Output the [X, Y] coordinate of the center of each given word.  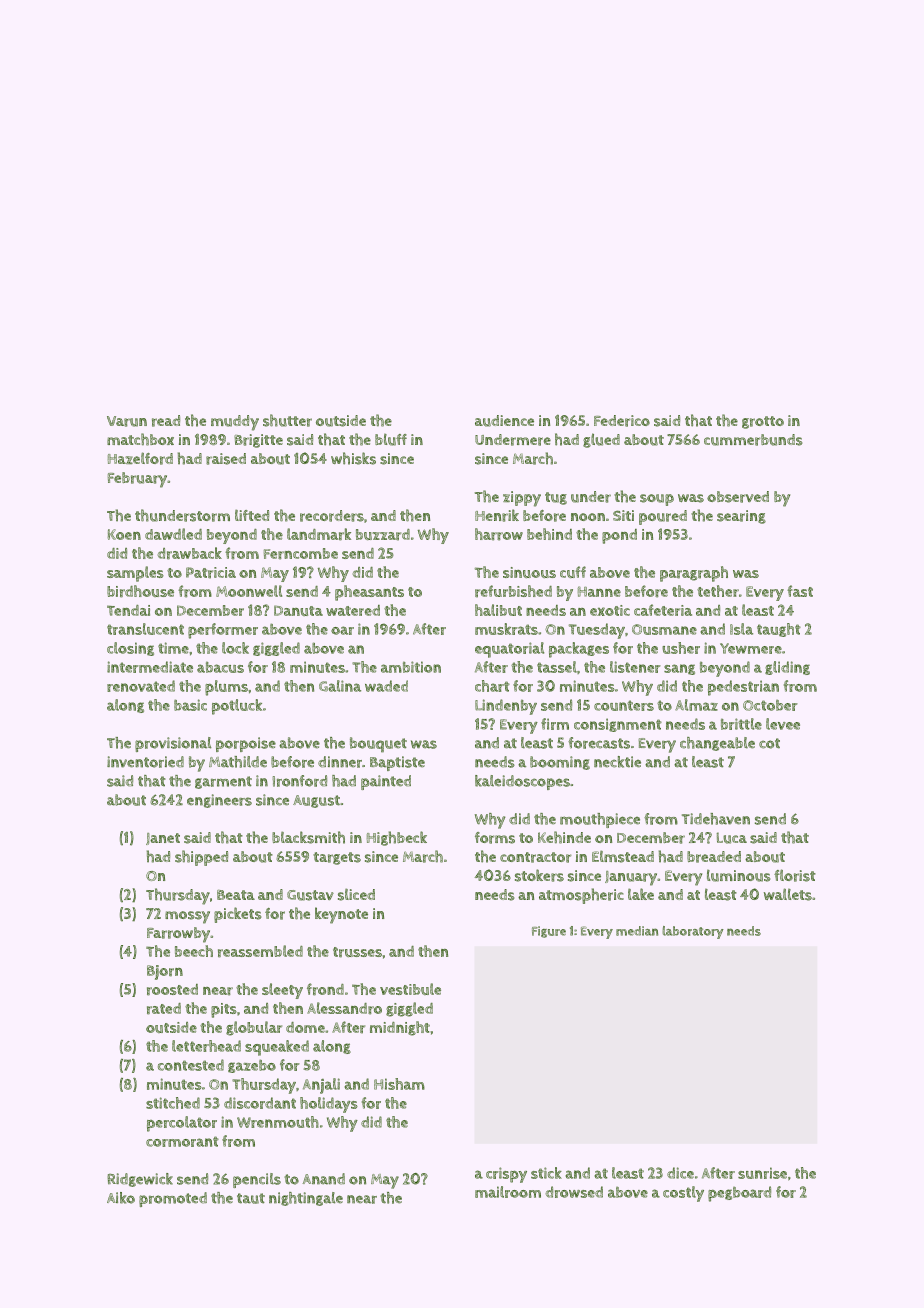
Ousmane [664, 629]
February [137, 480]
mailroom [508, 1192]
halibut [498, 610]
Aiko [121, 1198]
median [637, 931]
